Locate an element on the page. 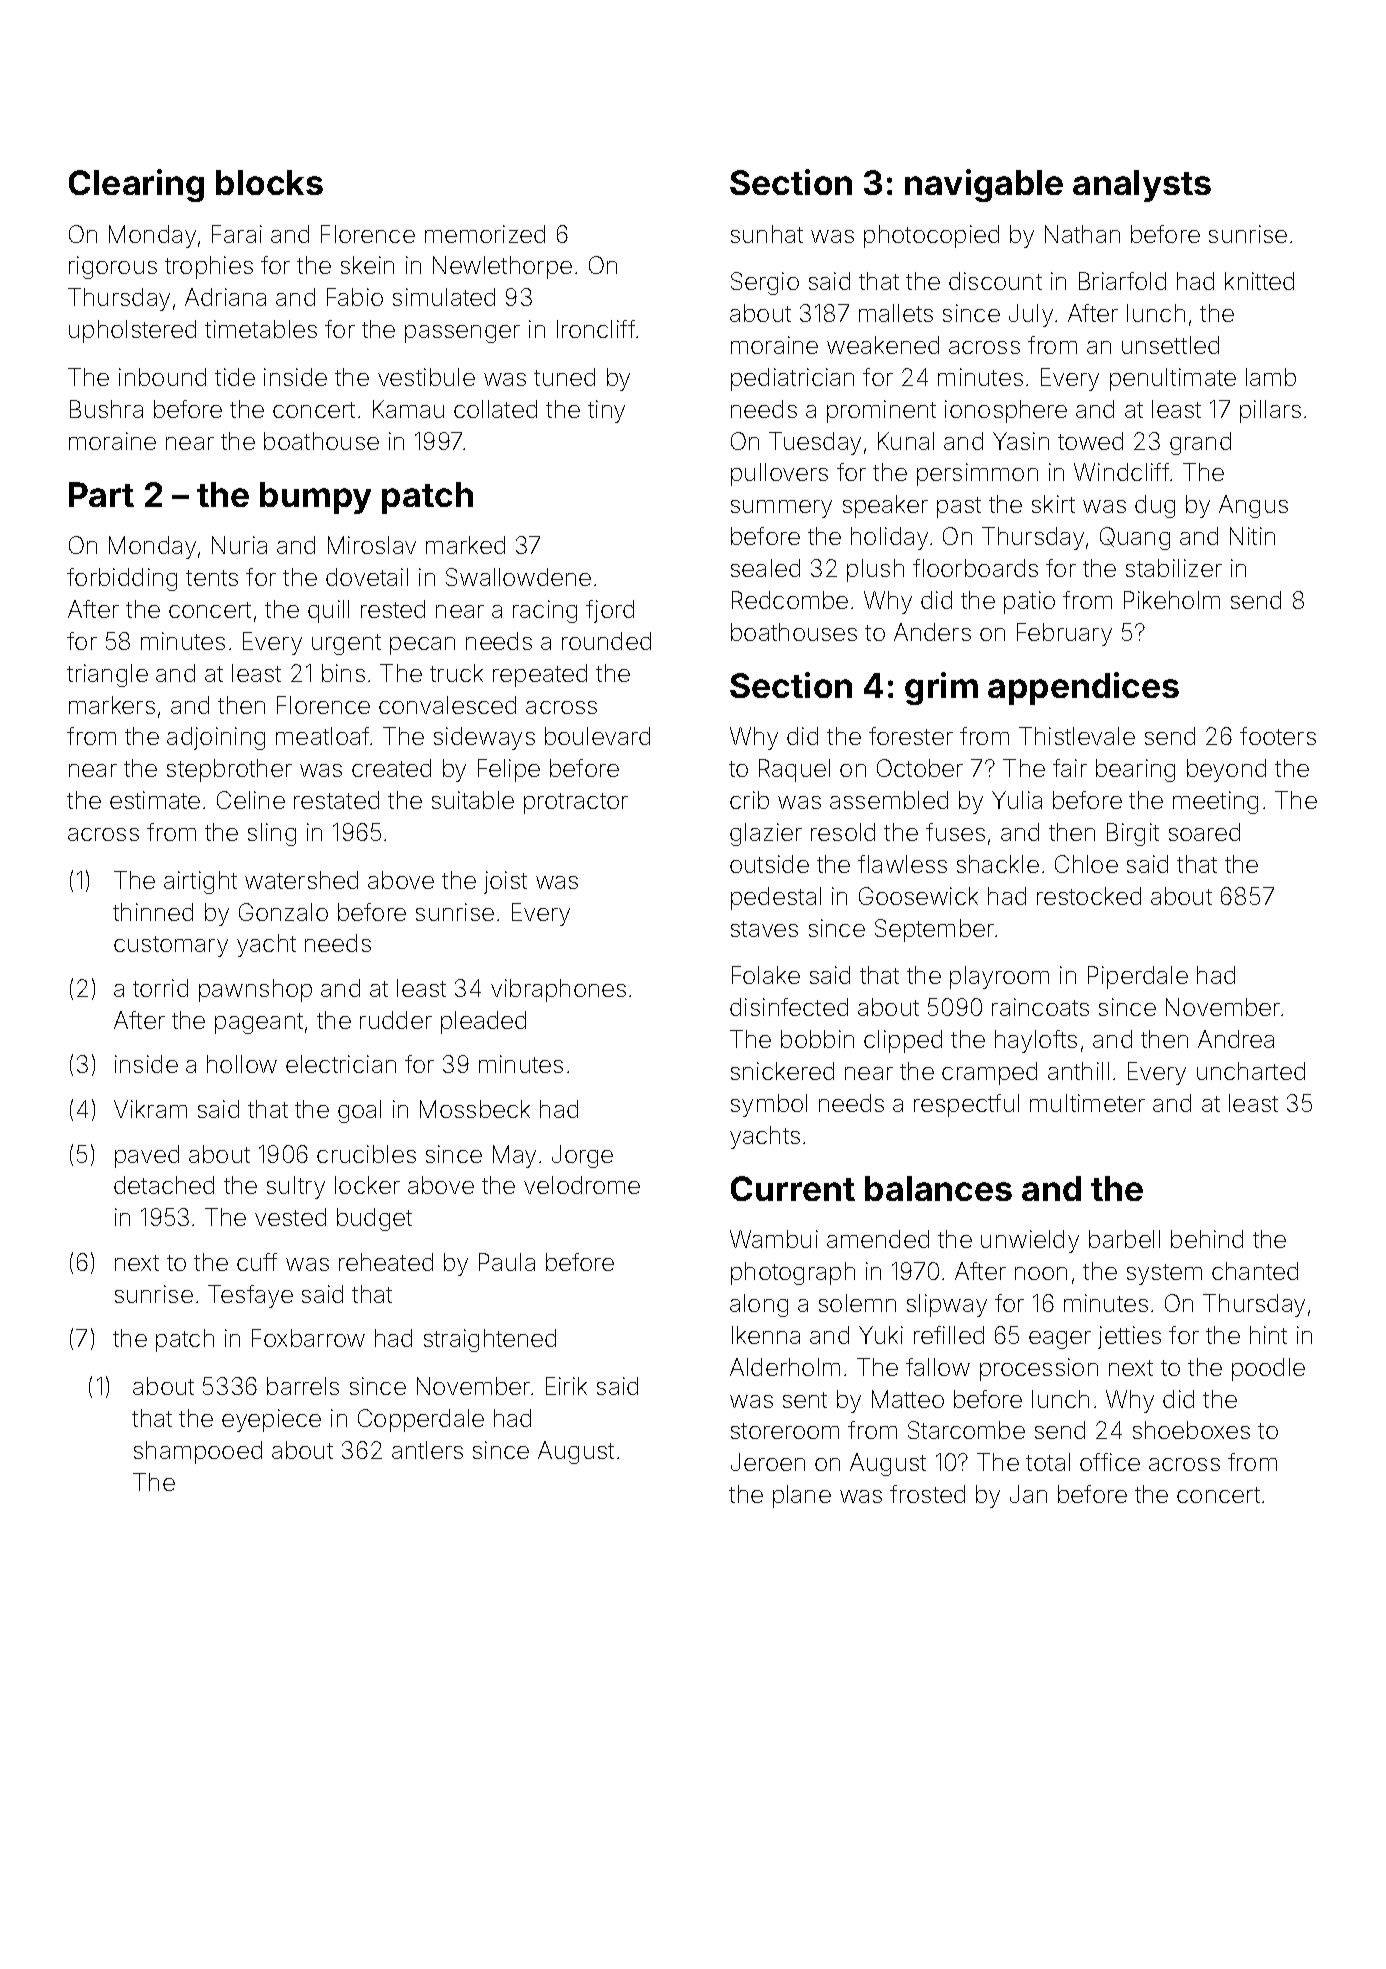 The image size is (1386, 1969). torrid is located at coordinates (160, 988).
